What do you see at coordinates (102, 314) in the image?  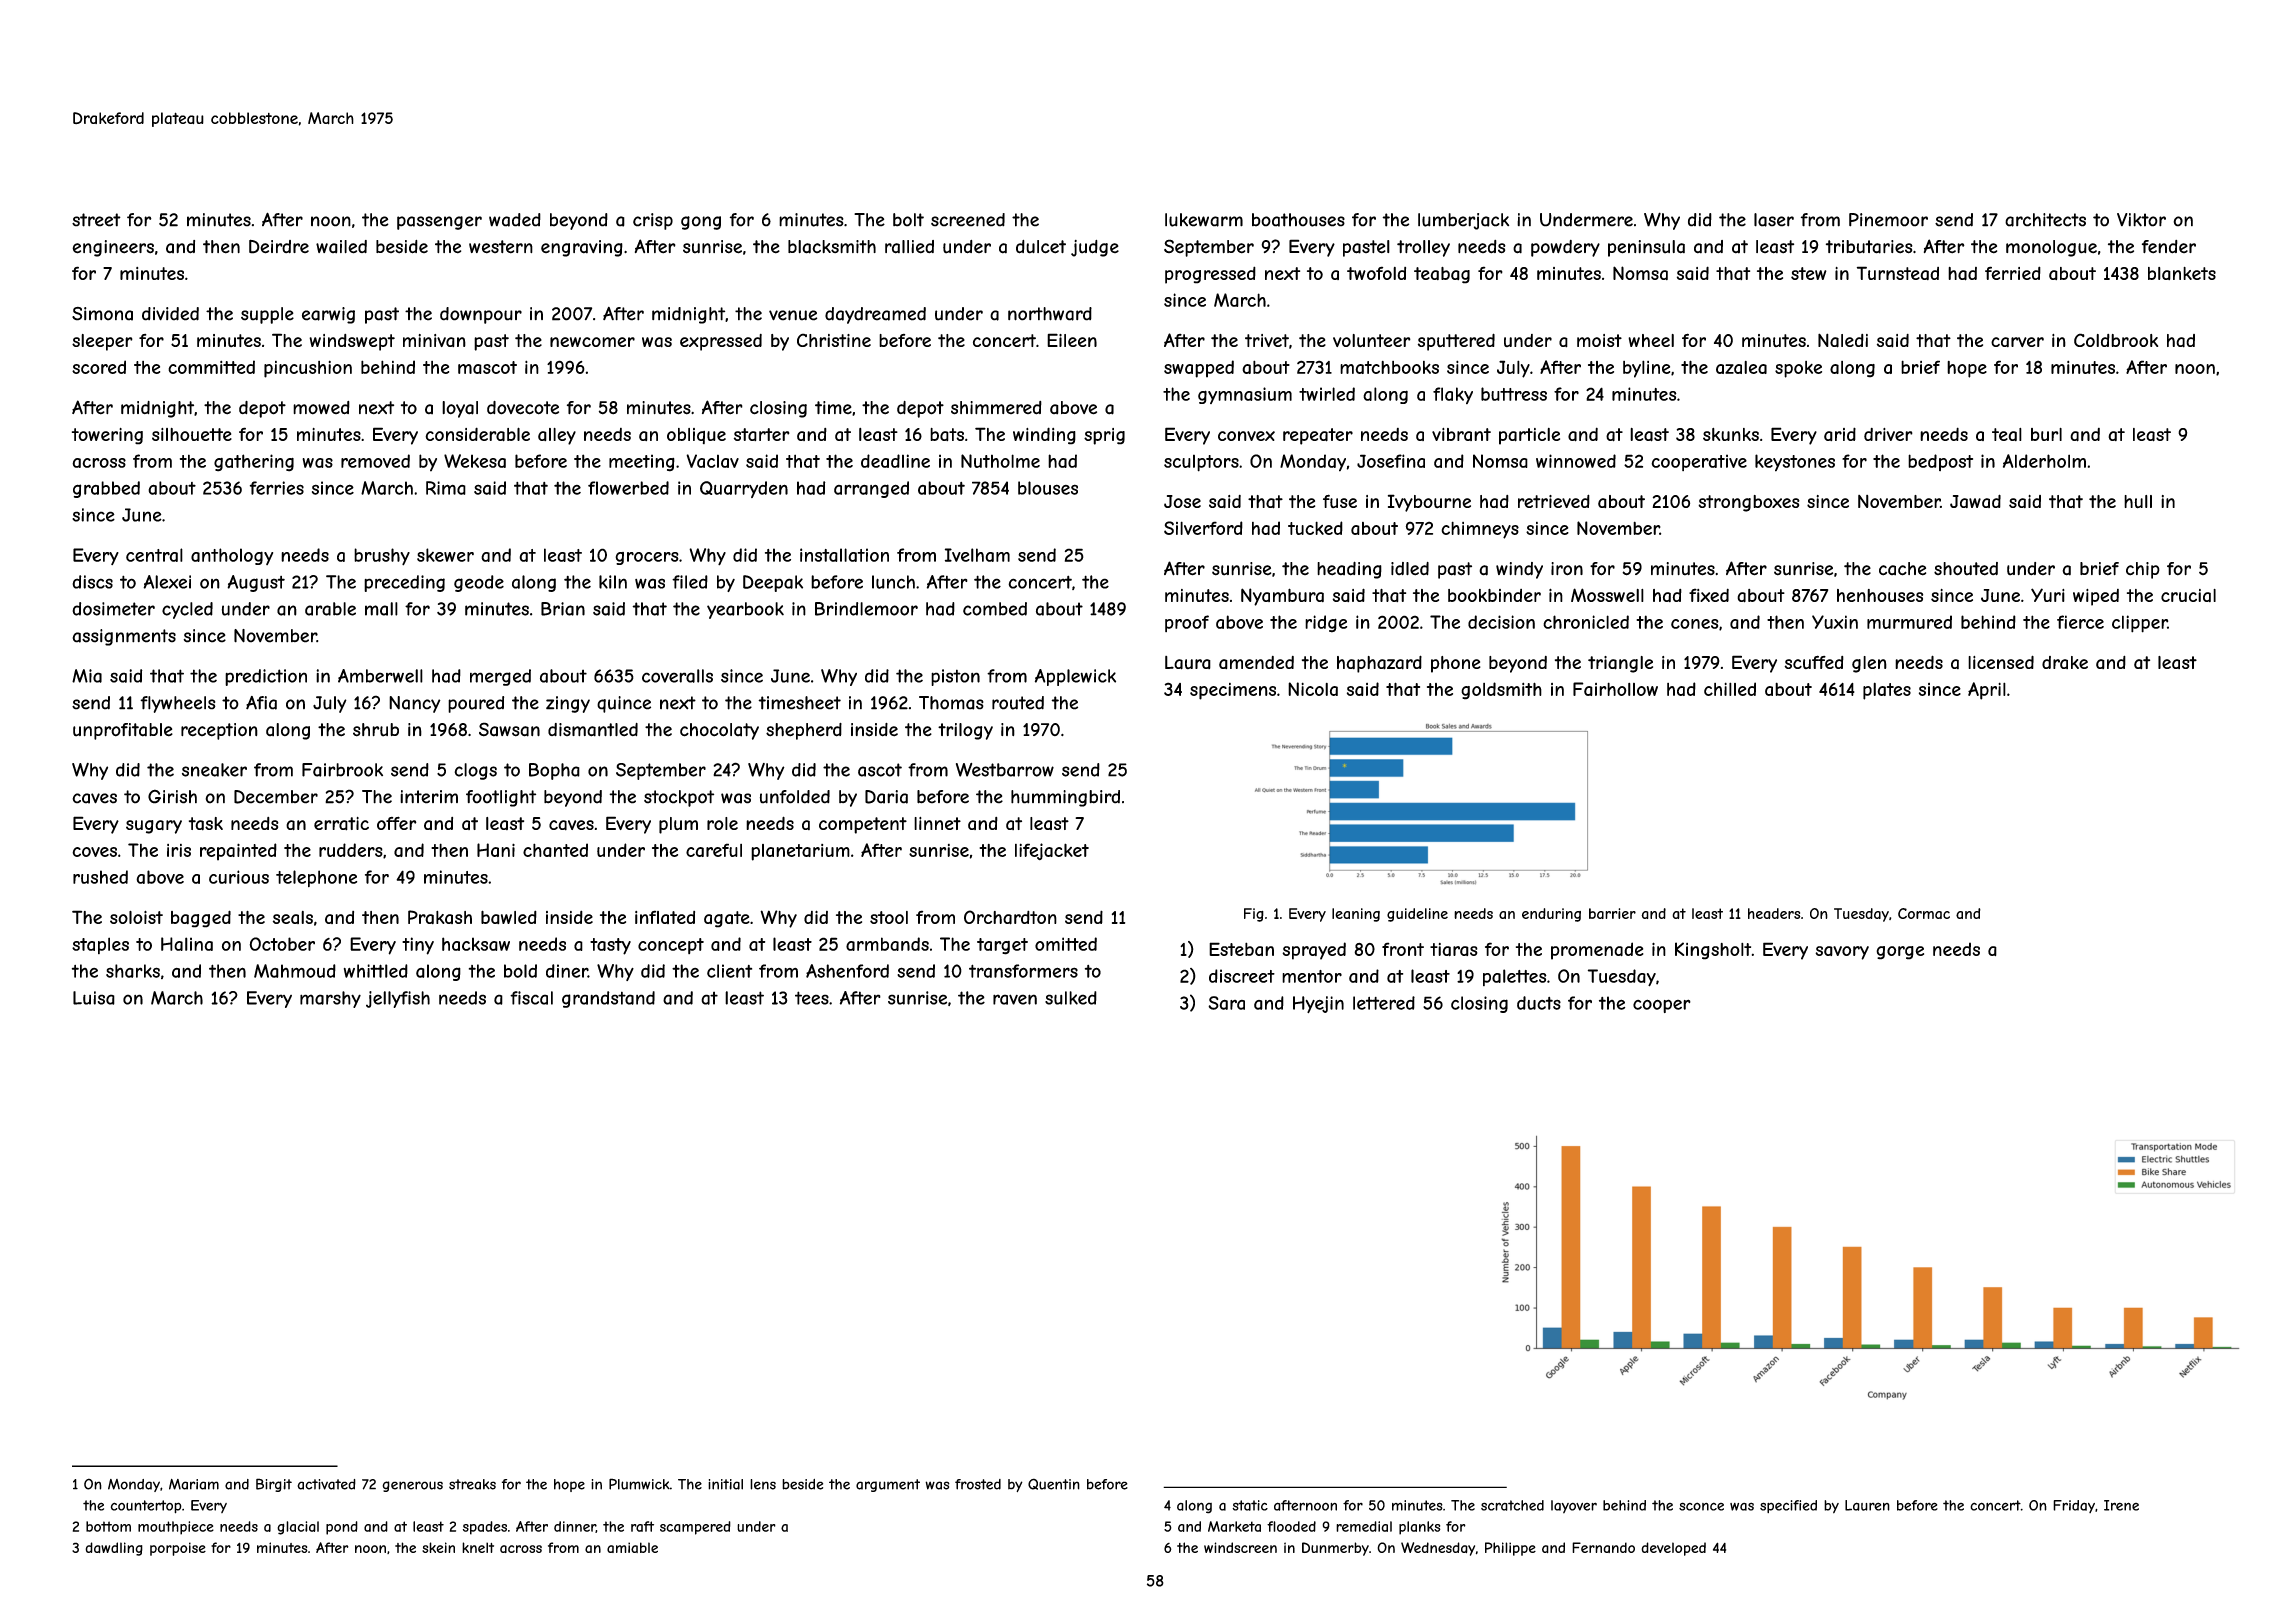 I see `Simona` at bounding box center [102, 314].
